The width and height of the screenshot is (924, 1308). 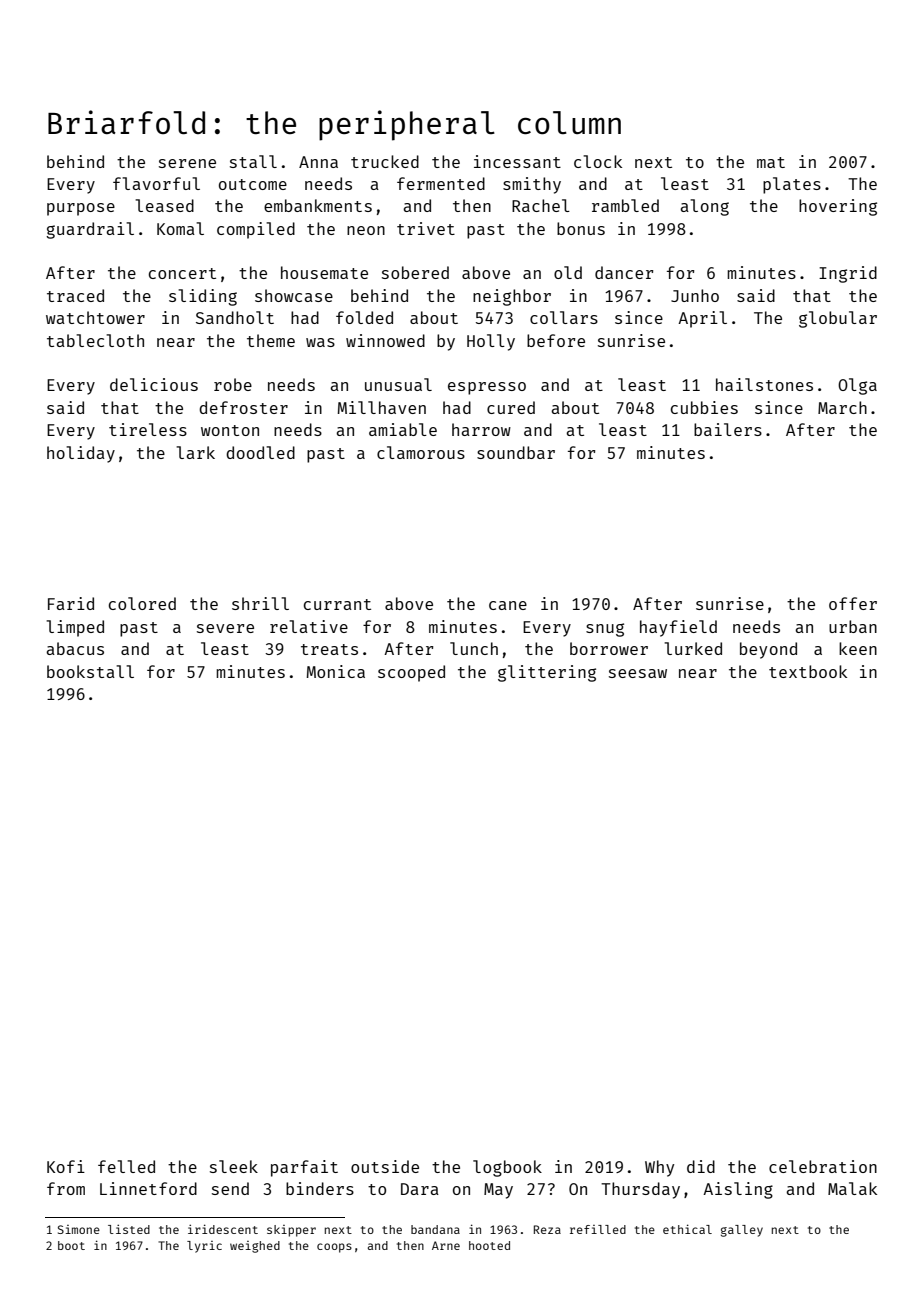 What do you see at coordinates (638, 673) in the screenshot?
I see `seesaw` at bounding box center [638, 673].
